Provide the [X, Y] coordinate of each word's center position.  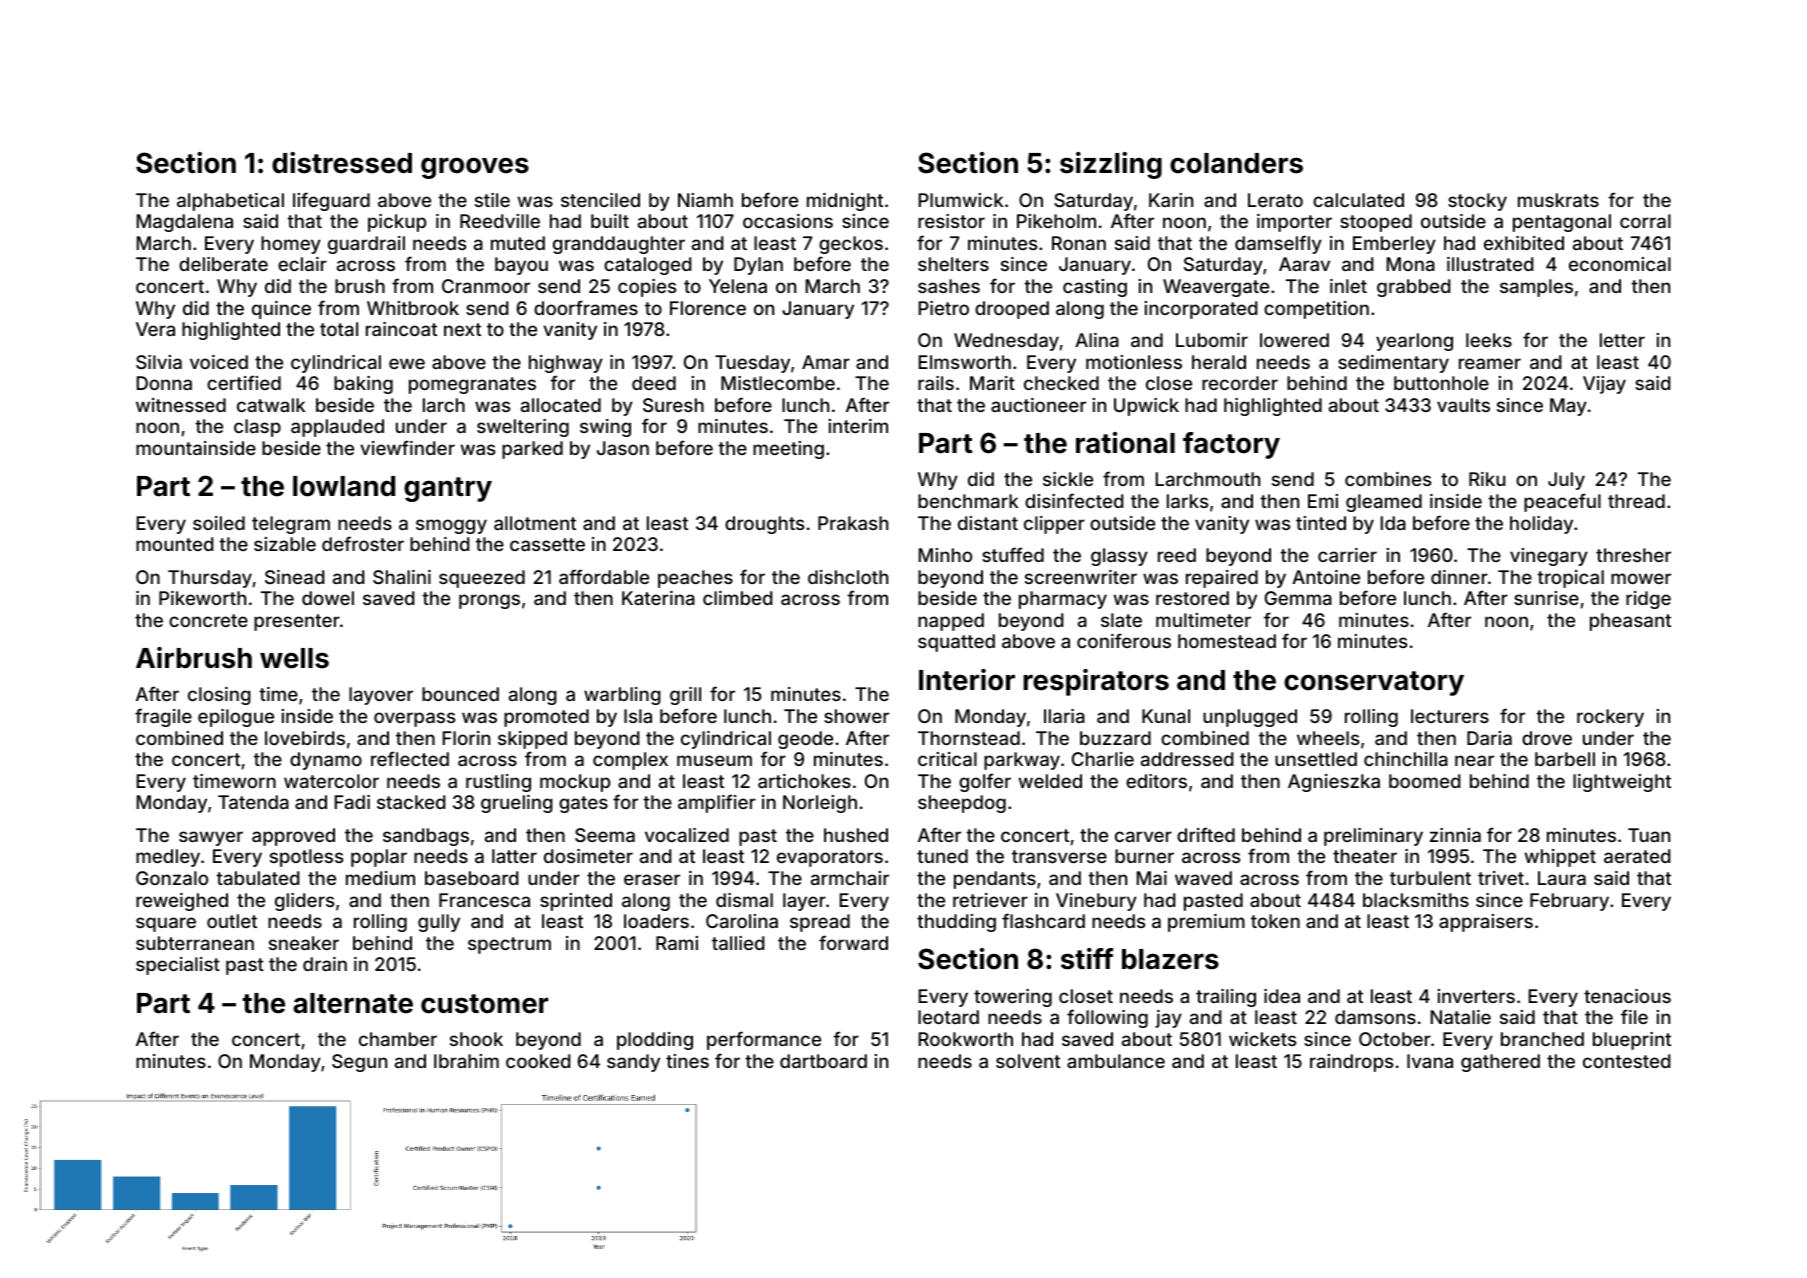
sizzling [1111, 165]
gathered [1500, 1063]
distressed [342, 163]
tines [687, 1061]
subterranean [195, 943]
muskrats [1558, 200]
